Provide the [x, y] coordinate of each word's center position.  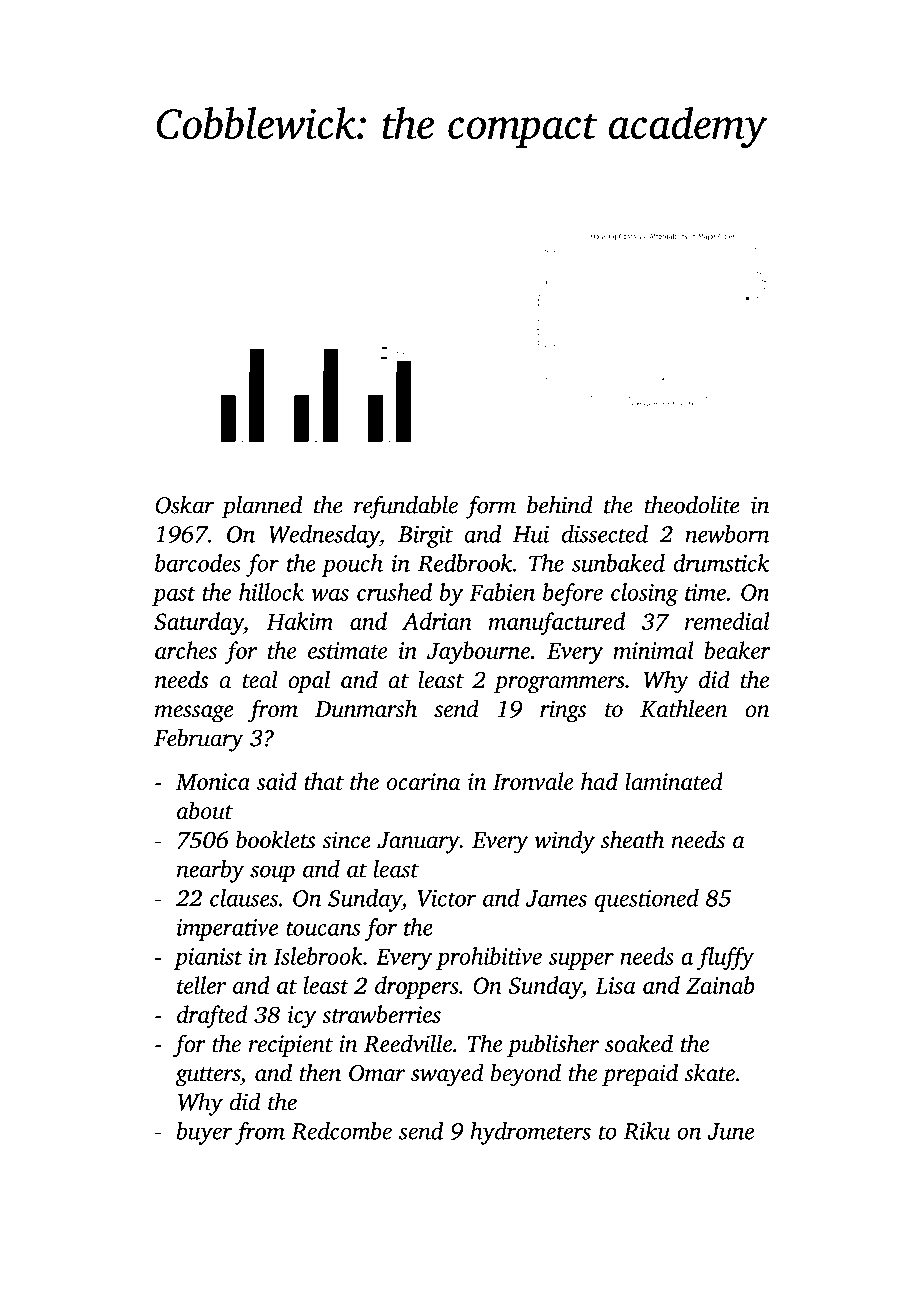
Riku [647, 1131]
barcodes [198, 563]
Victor [447, 898]
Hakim [300, 621]
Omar [377, 1073]
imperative [227, 930]
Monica [213, 781]
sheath [632, 839]
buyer [204, 1133]
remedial [727, 621]
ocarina [424, 781]
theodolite [692, 505]
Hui [531, 534]
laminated [674, 781]
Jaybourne [478, 652]
